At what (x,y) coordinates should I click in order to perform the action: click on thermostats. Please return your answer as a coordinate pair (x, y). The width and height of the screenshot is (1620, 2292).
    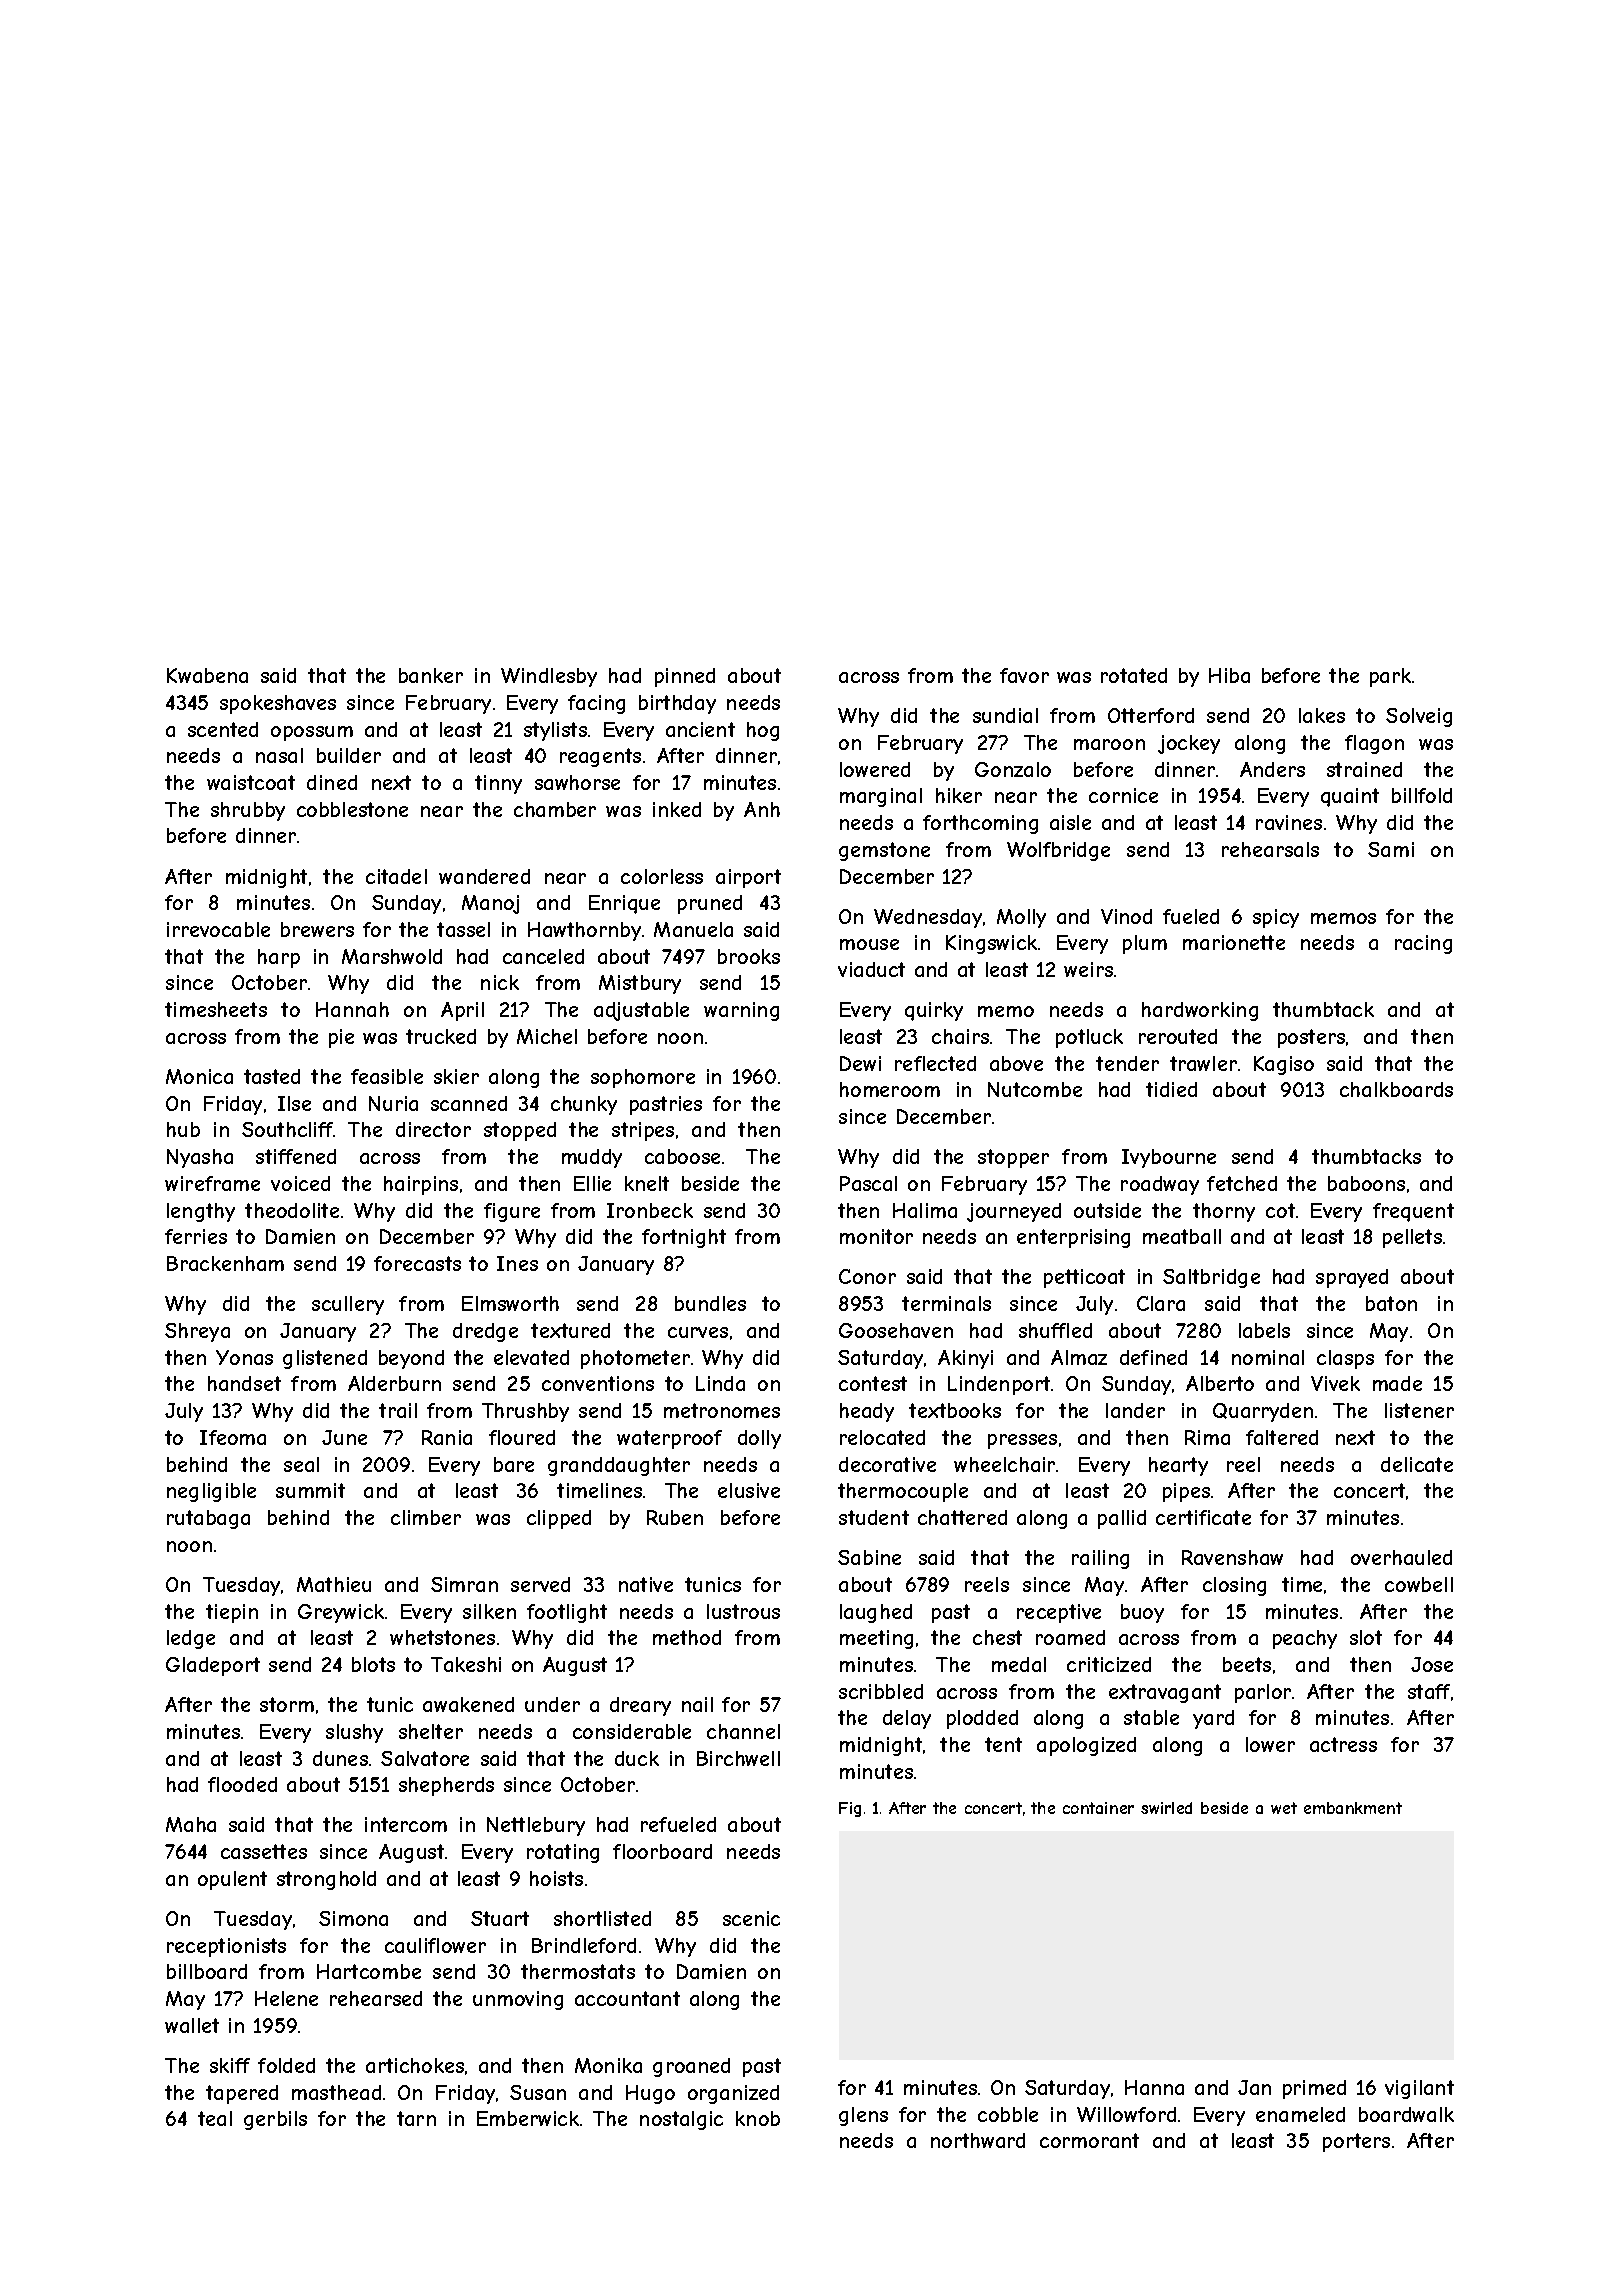
    Looking at the image, I should click on (578, 1971).
